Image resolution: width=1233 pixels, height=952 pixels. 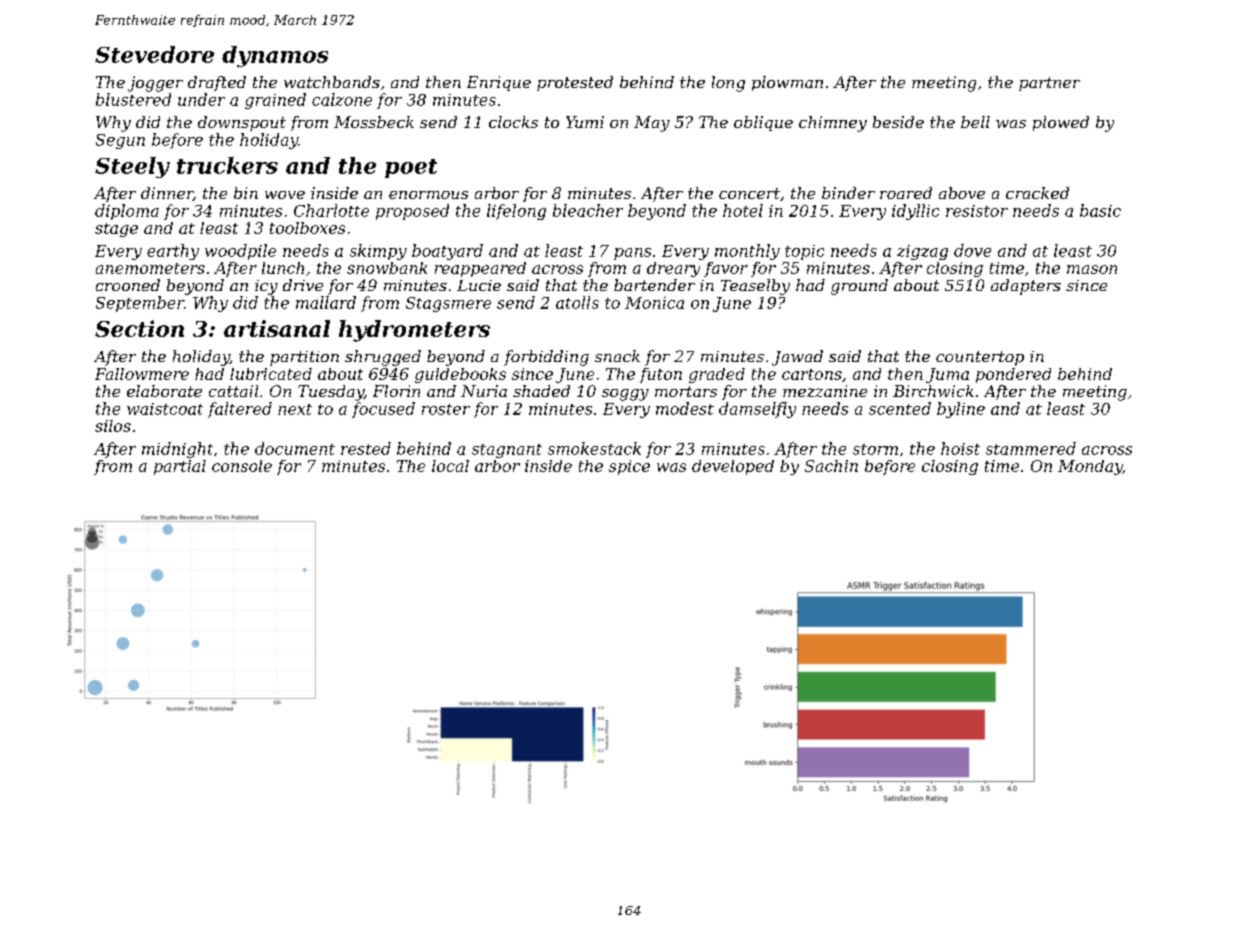 What do you see at coordinates (139, 328) in the document?
I see `Section` at bounding box center [139, 328].
